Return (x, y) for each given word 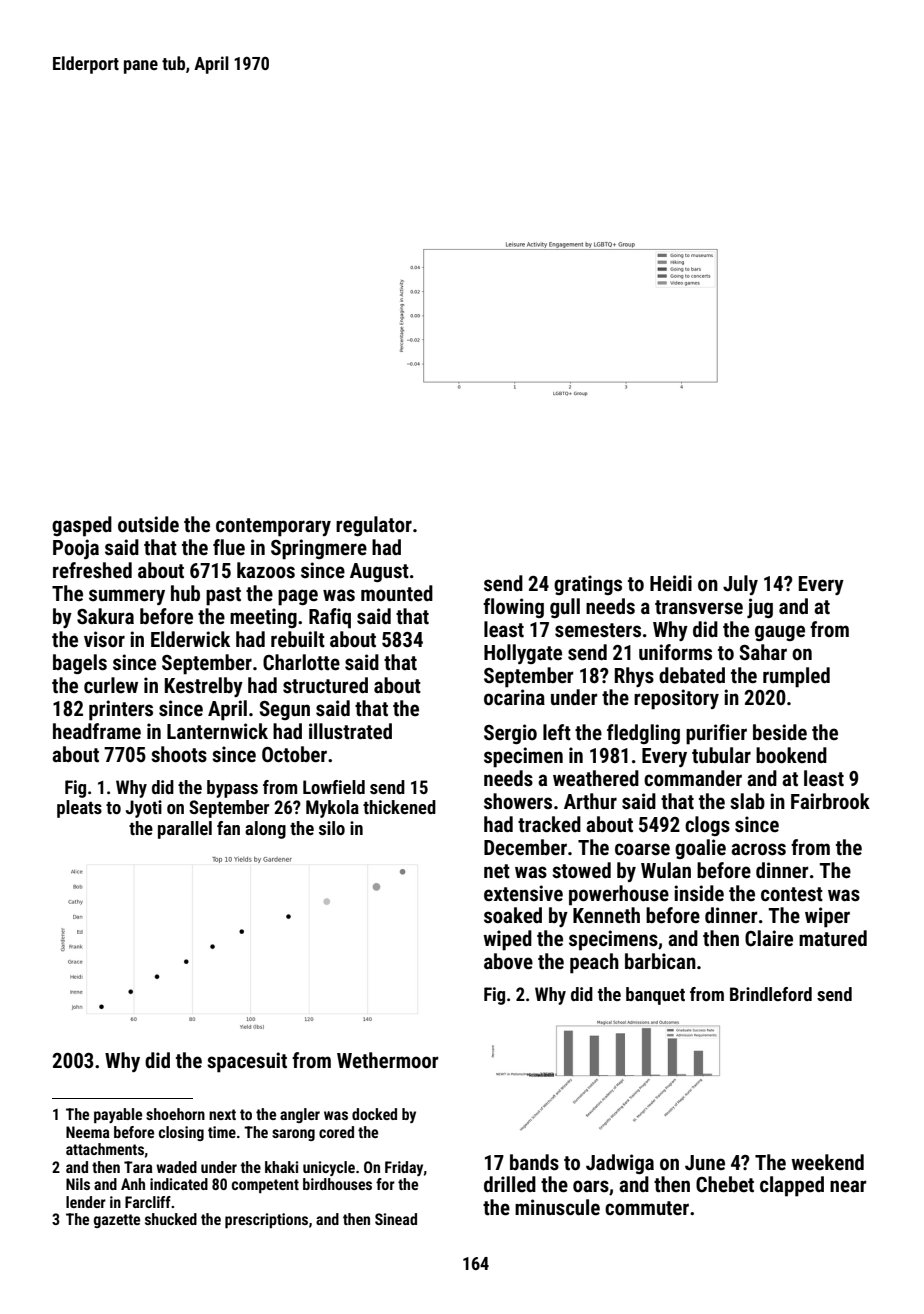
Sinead (396, 1219)
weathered (596, 778)
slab (747, 801)
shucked (171, 1219)
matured (833, 938)
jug (760, 608)
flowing (513, 608)
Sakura (105, 616)
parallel (185, 830)
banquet (655, 996)
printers (121, 710)
